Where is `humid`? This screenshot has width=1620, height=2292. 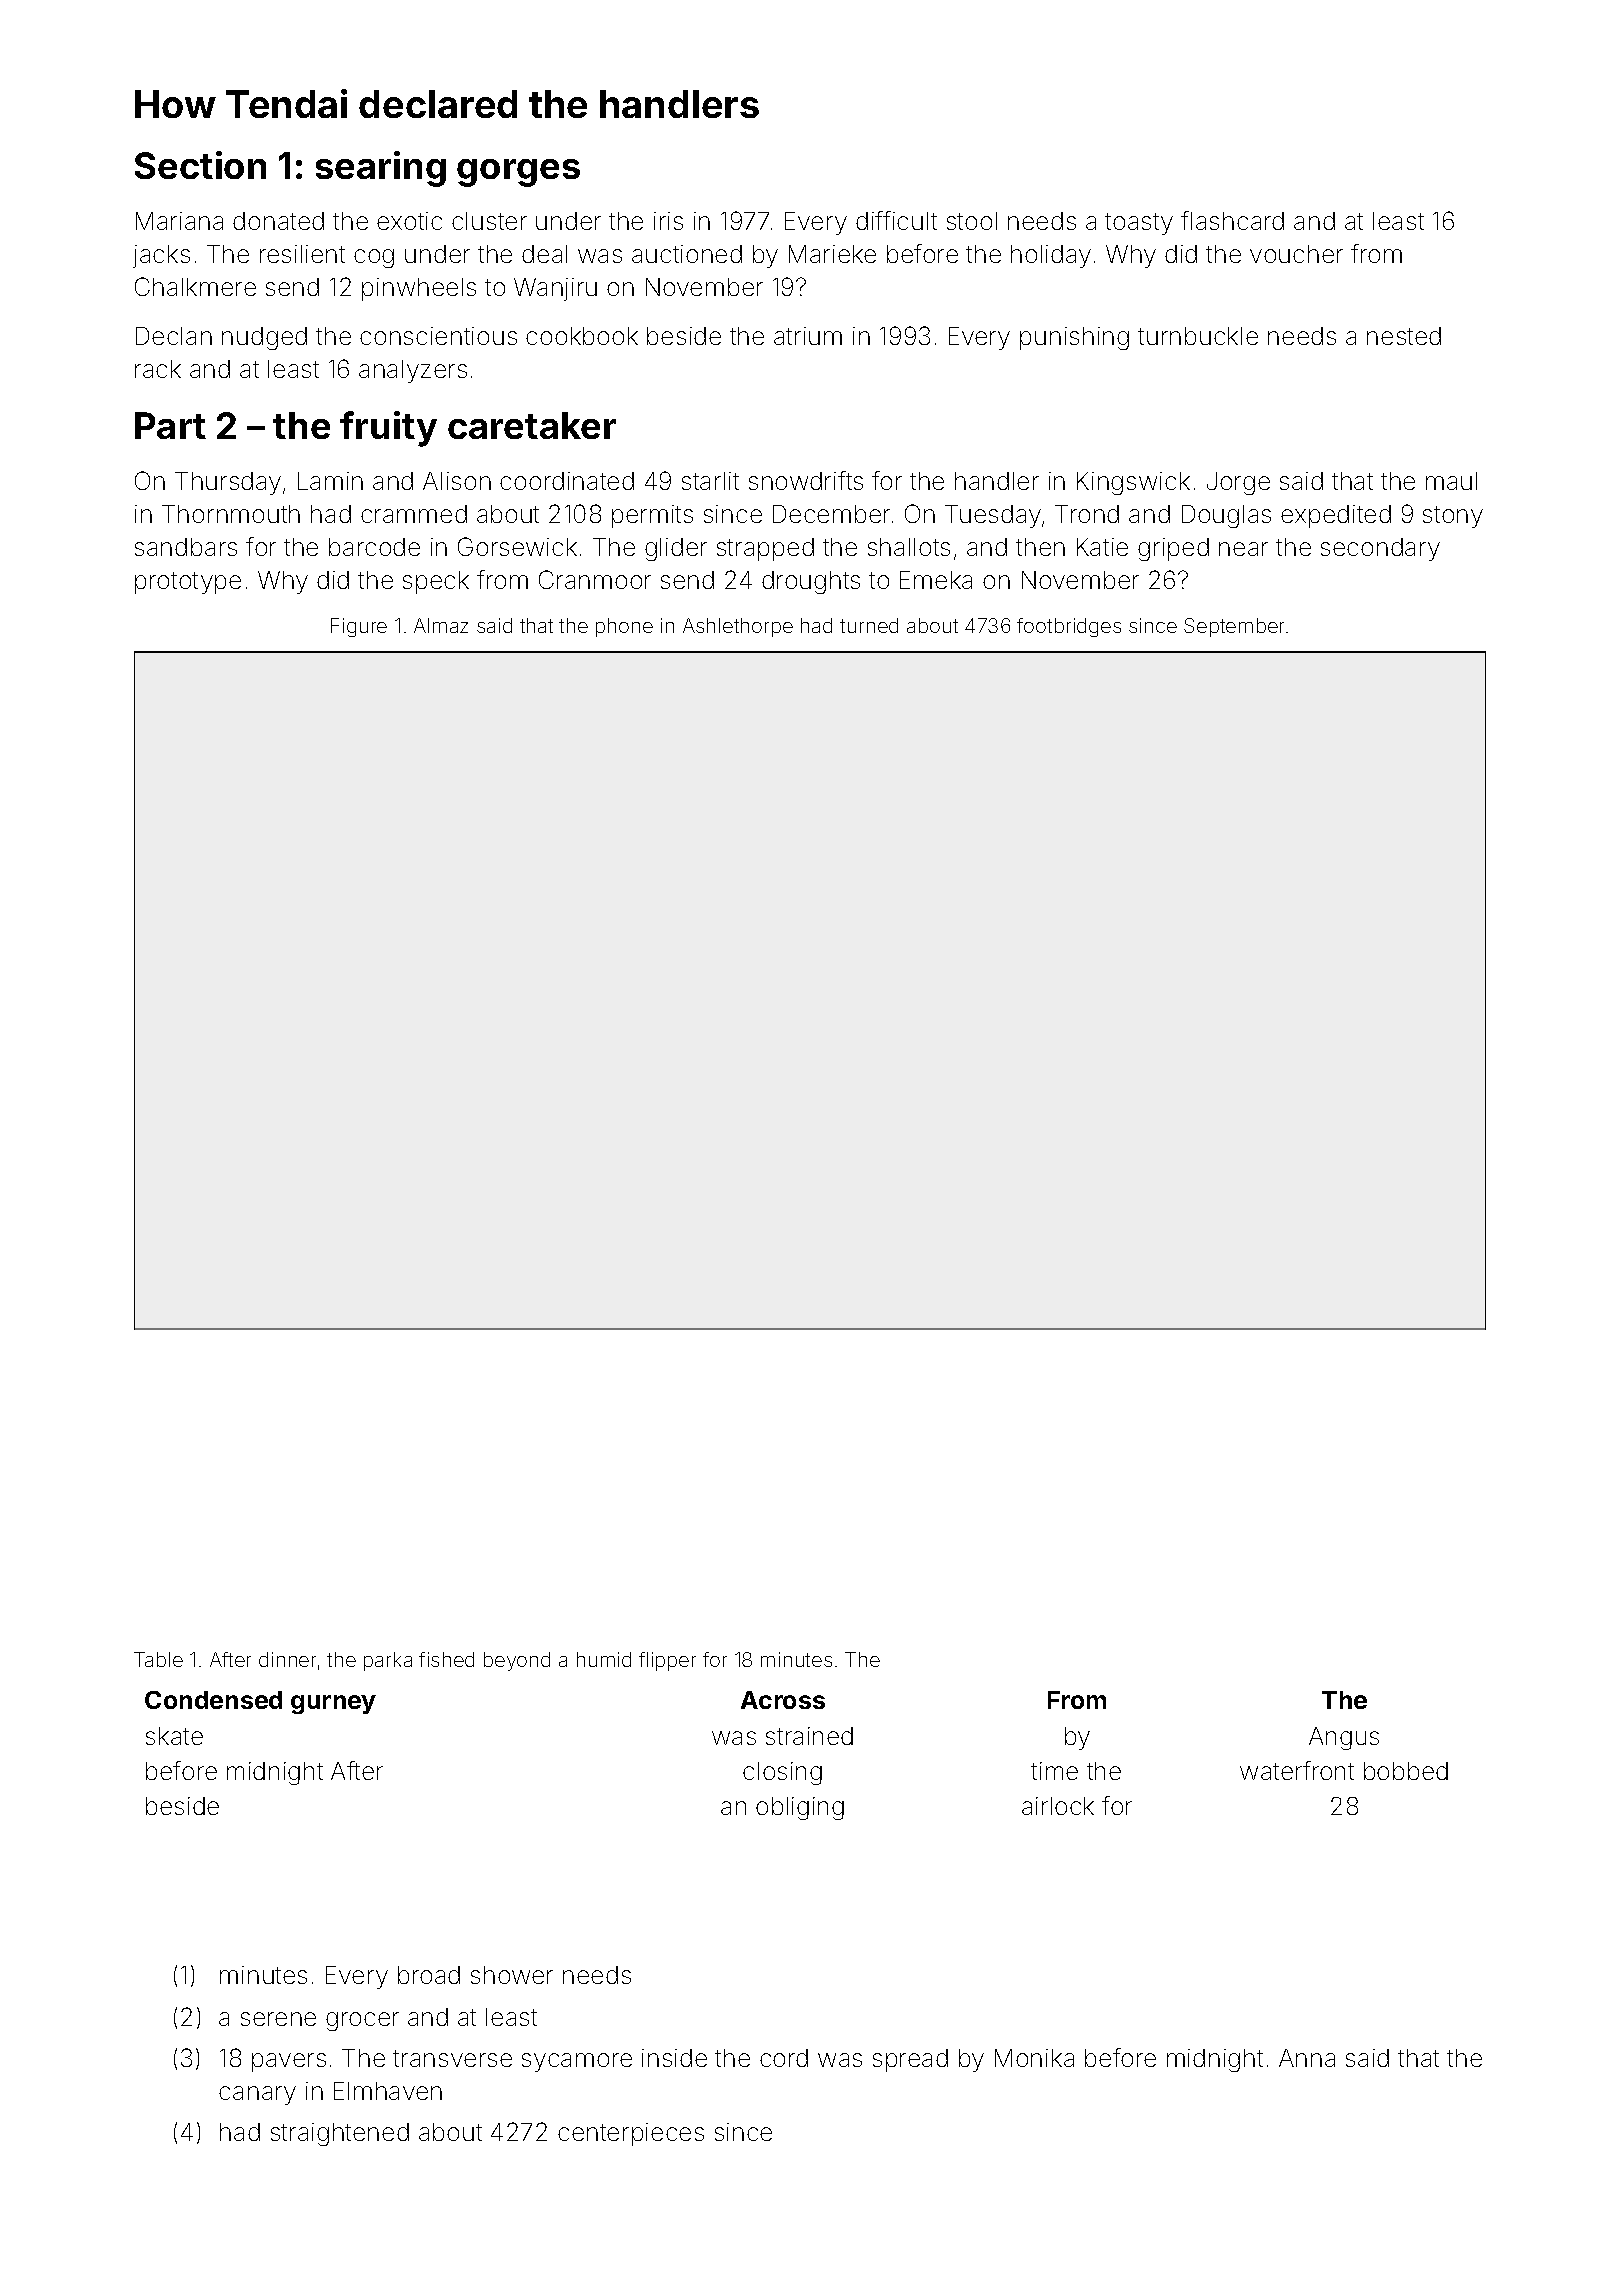 humid is located at coordinates (604, 1659).
